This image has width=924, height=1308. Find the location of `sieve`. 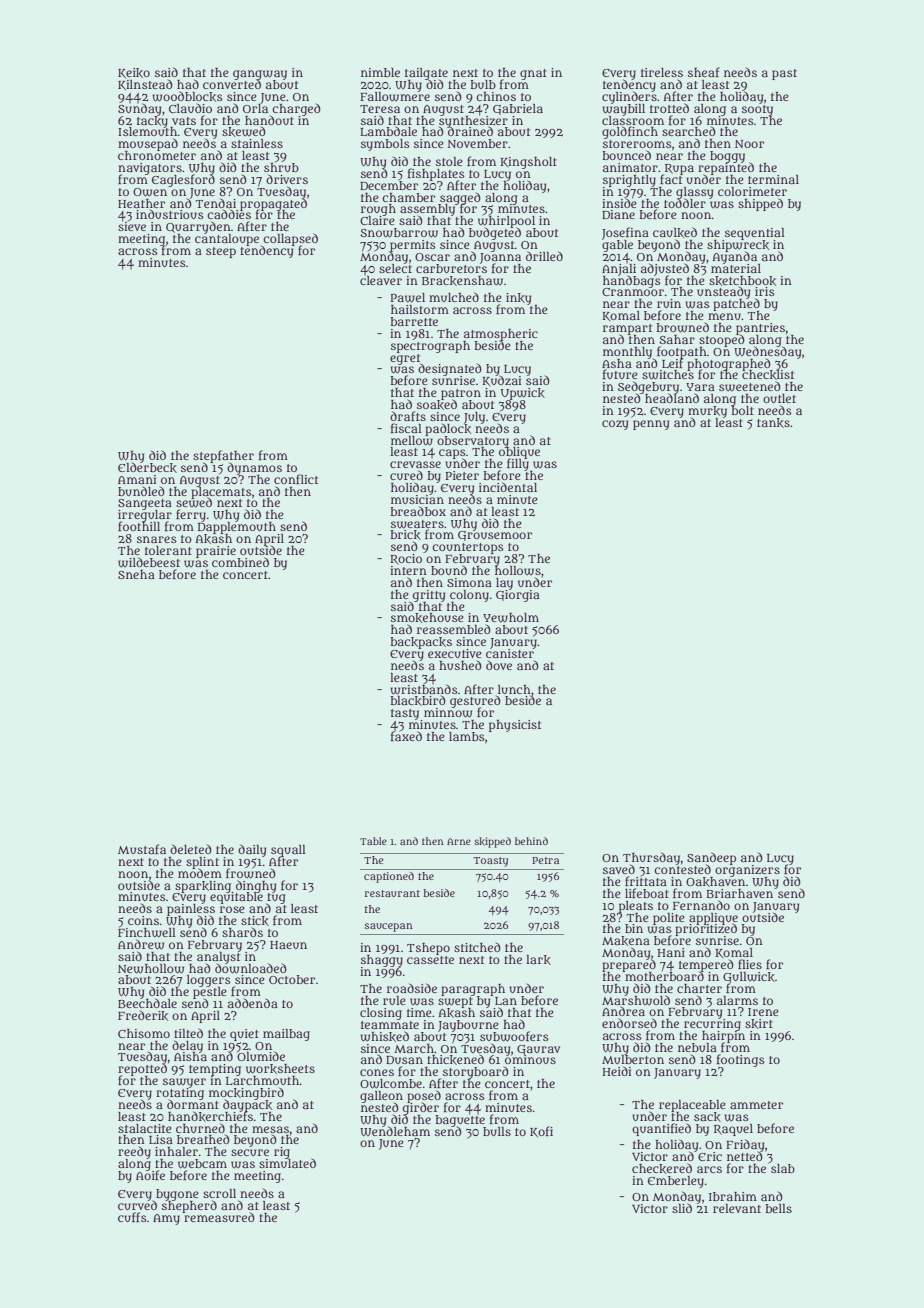

sieve is located at coordinates (132, 226).
